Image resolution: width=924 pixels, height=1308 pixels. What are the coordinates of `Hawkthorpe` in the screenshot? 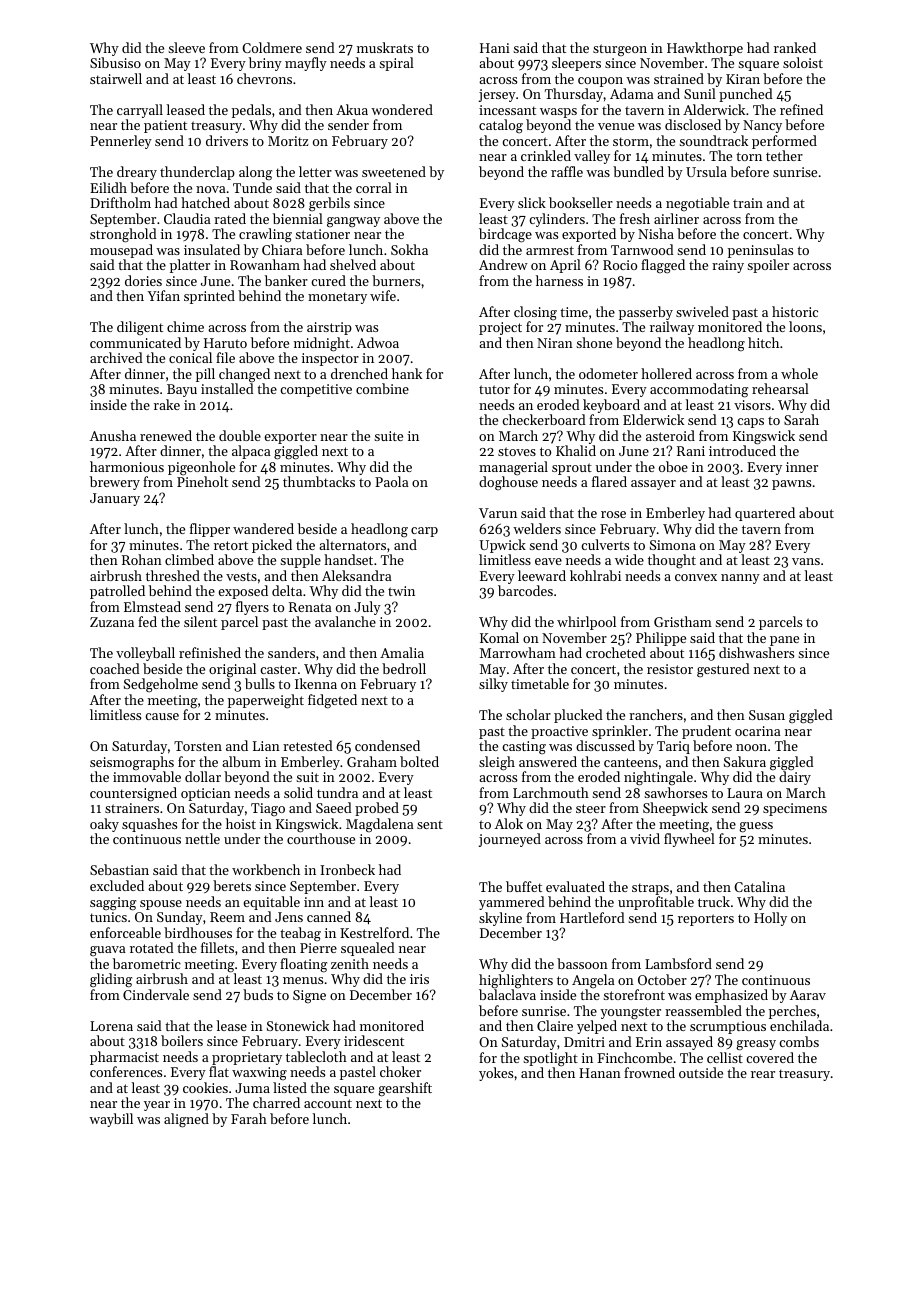 It's located at (705, 49).
